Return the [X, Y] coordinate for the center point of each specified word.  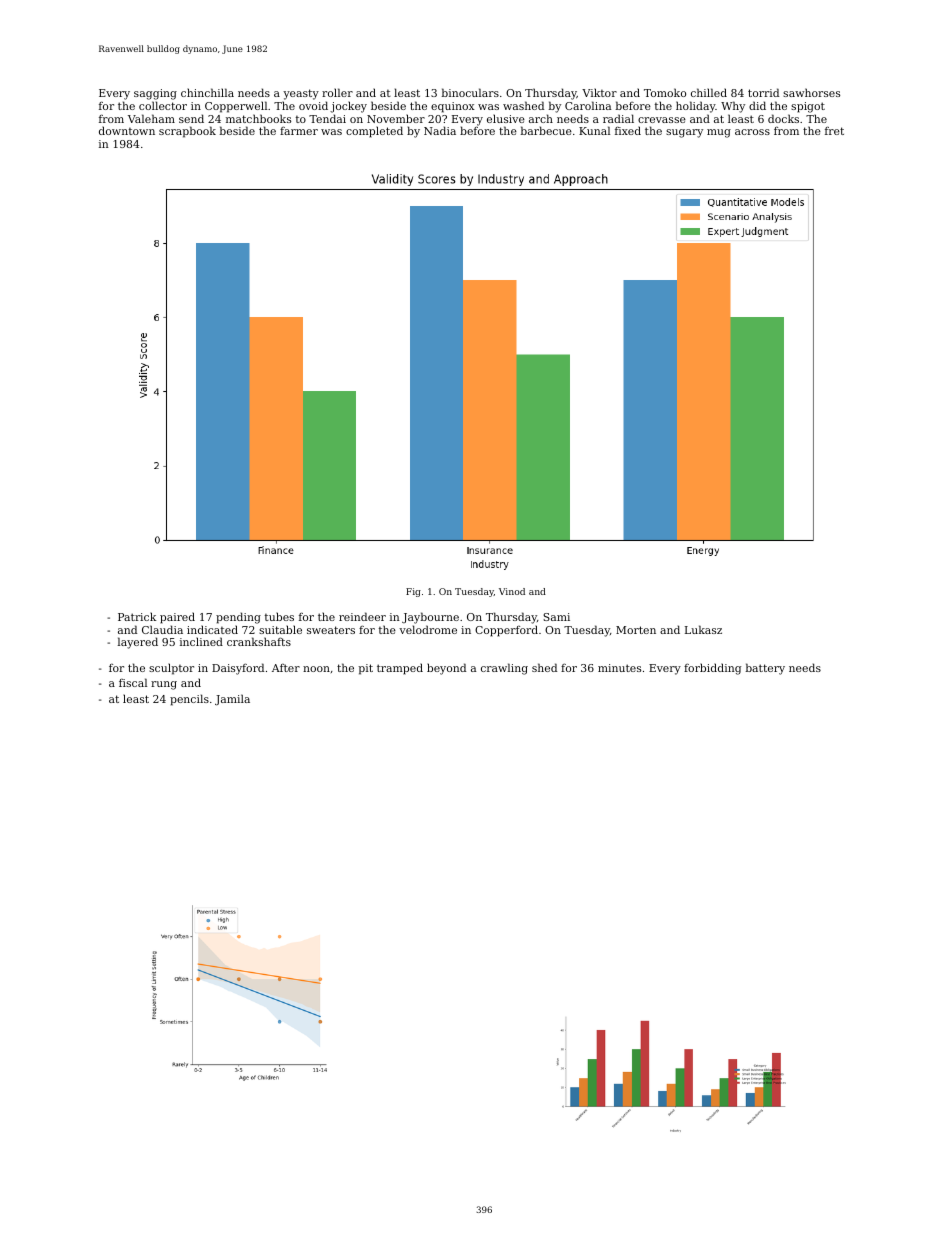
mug [719, 133]
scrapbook [187, 132]
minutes [619, 668]
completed [374, 132]
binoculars [470, 92]
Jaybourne [430, 618]
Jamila [232, 699]
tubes [279, 616]
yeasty [301, 94]
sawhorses [811, 92]
